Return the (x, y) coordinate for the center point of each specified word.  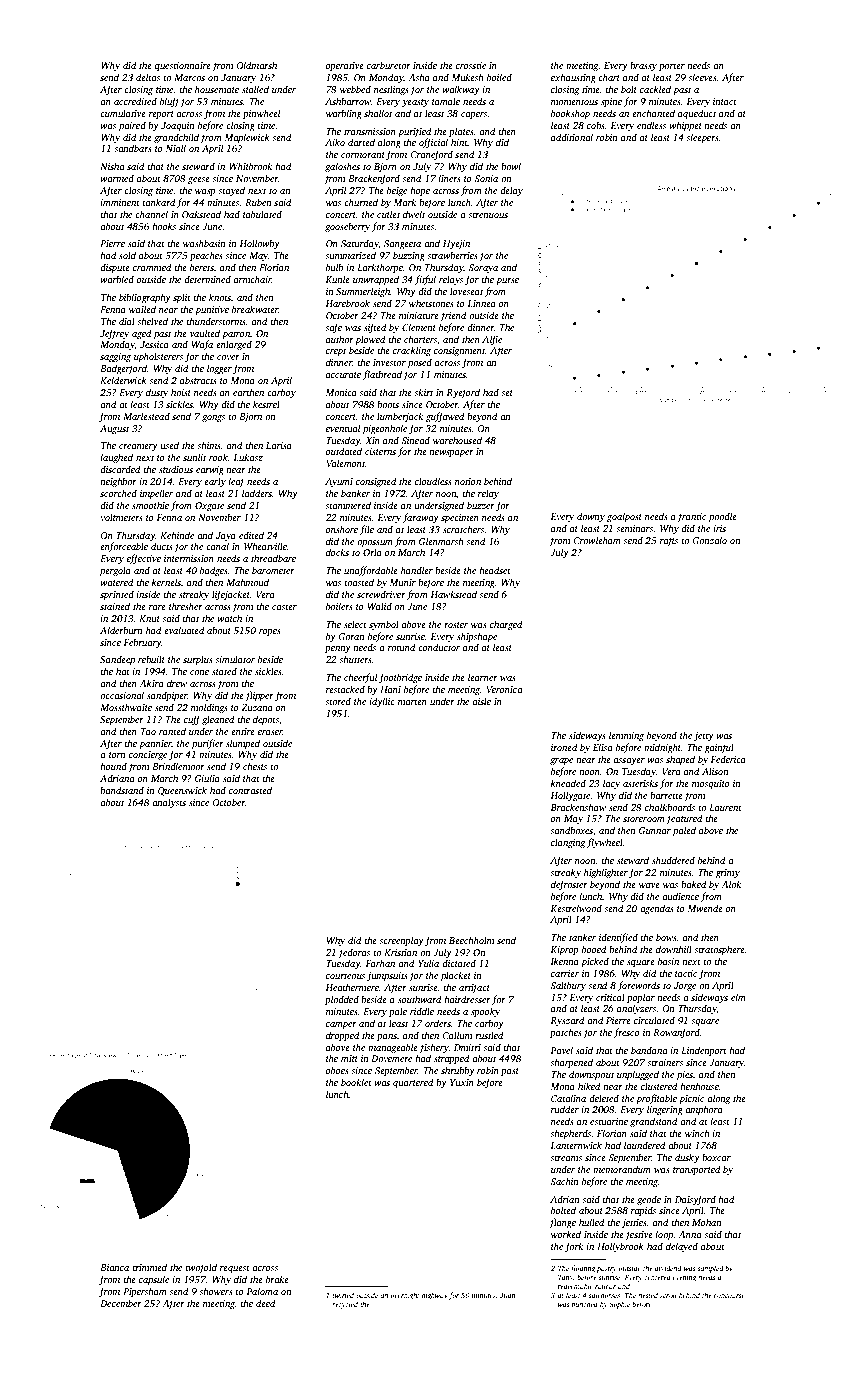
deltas (148, 77)
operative (345, 66)
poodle (723, 517)
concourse (729, 1296)
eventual (343, 428)
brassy (643, 66)
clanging (568, 843)
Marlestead (146, 416)
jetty (704, 736)
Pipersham (145, 1292)
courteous (345, 976)
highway (435, 1296)
